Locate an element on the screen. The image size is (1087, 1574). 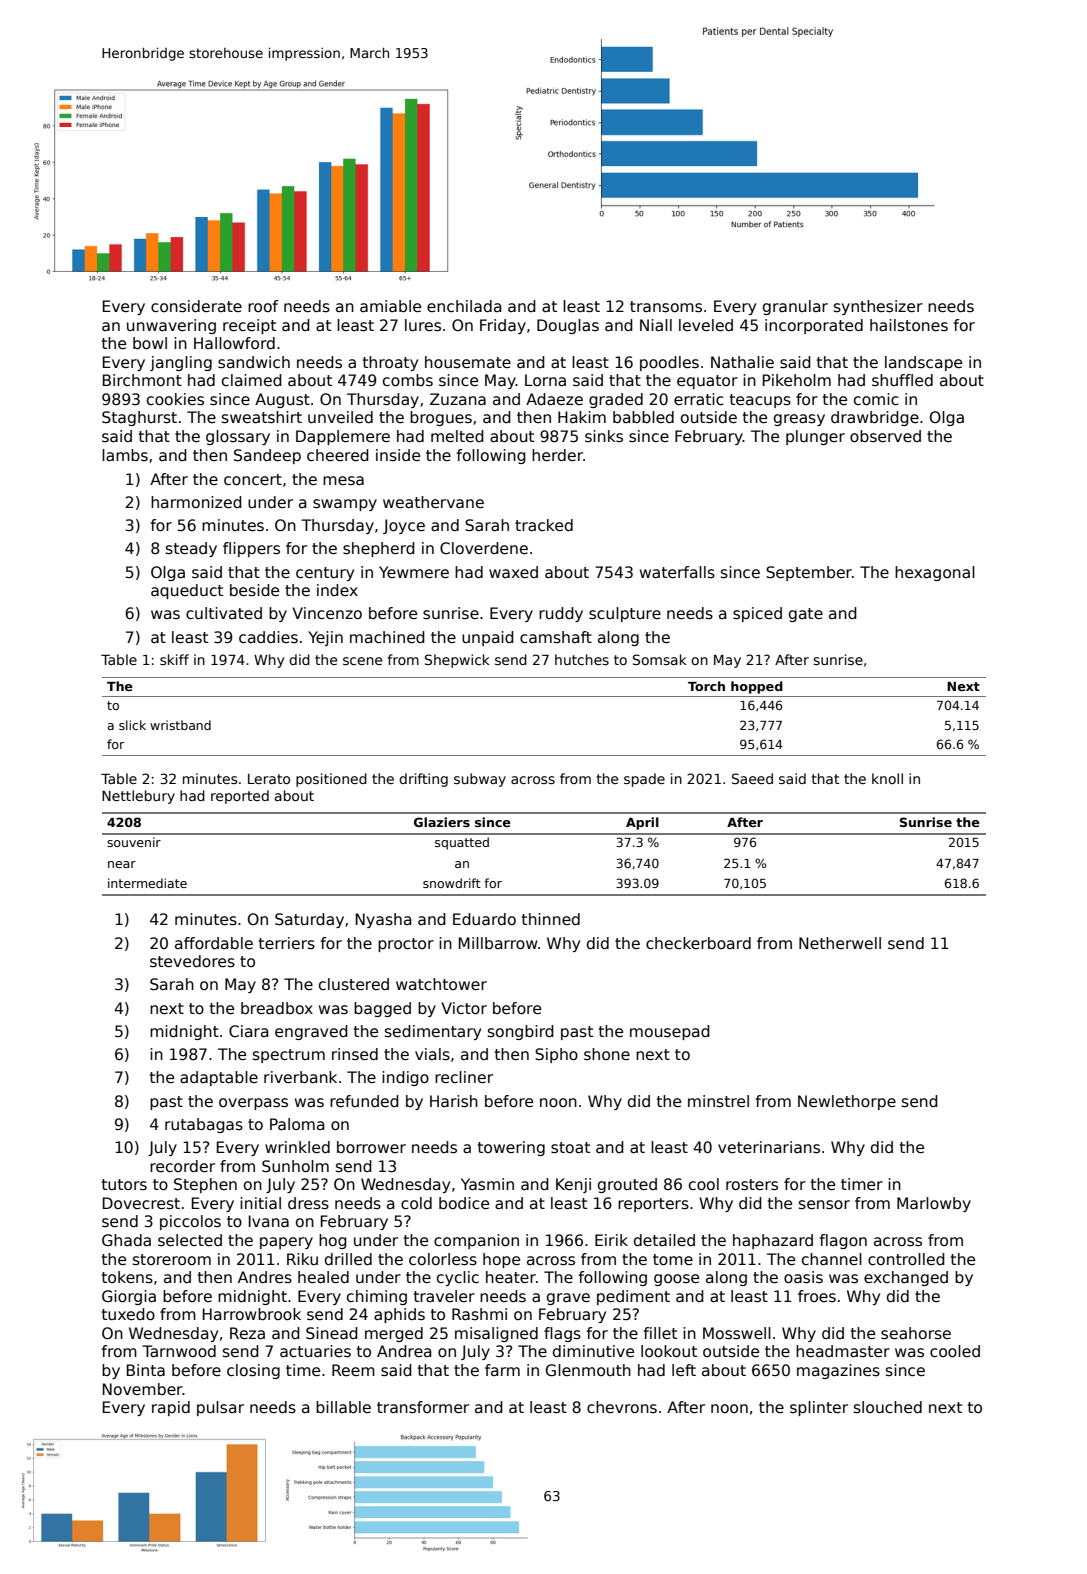
mousepad is located at coordinates (670, 1032).
